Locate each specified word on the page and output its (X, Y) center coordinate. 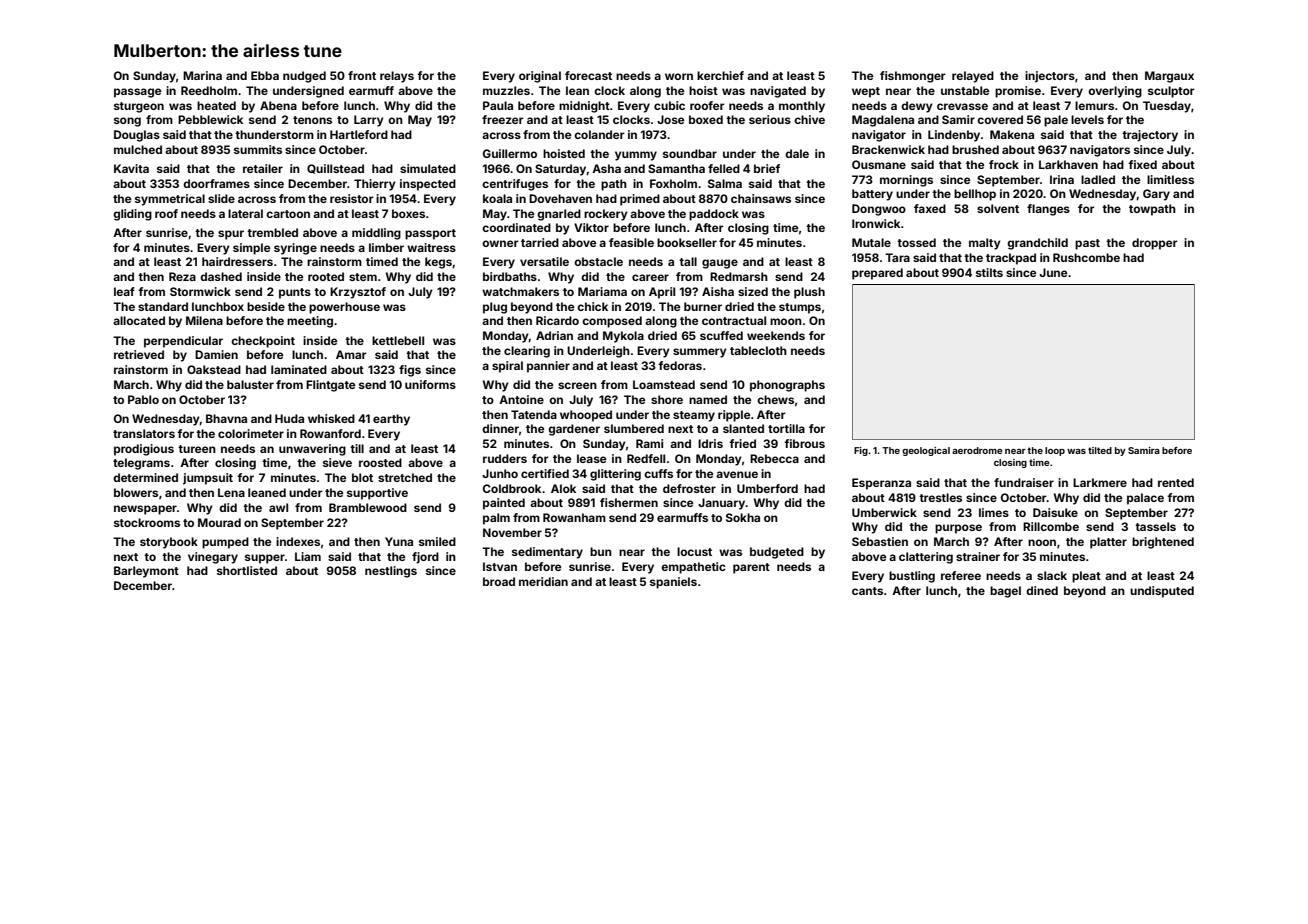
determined (145, 477)
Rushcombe (1086, 257)
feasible (631, 242)
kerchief (720, 75)
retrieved (139, 354)
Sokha (743, 517)
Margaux (1169, 77)
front (362, 75)
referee (961, 575)
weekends (776, 335)
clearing (527, 352)
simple (251, 249)
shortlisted (247, 570)
